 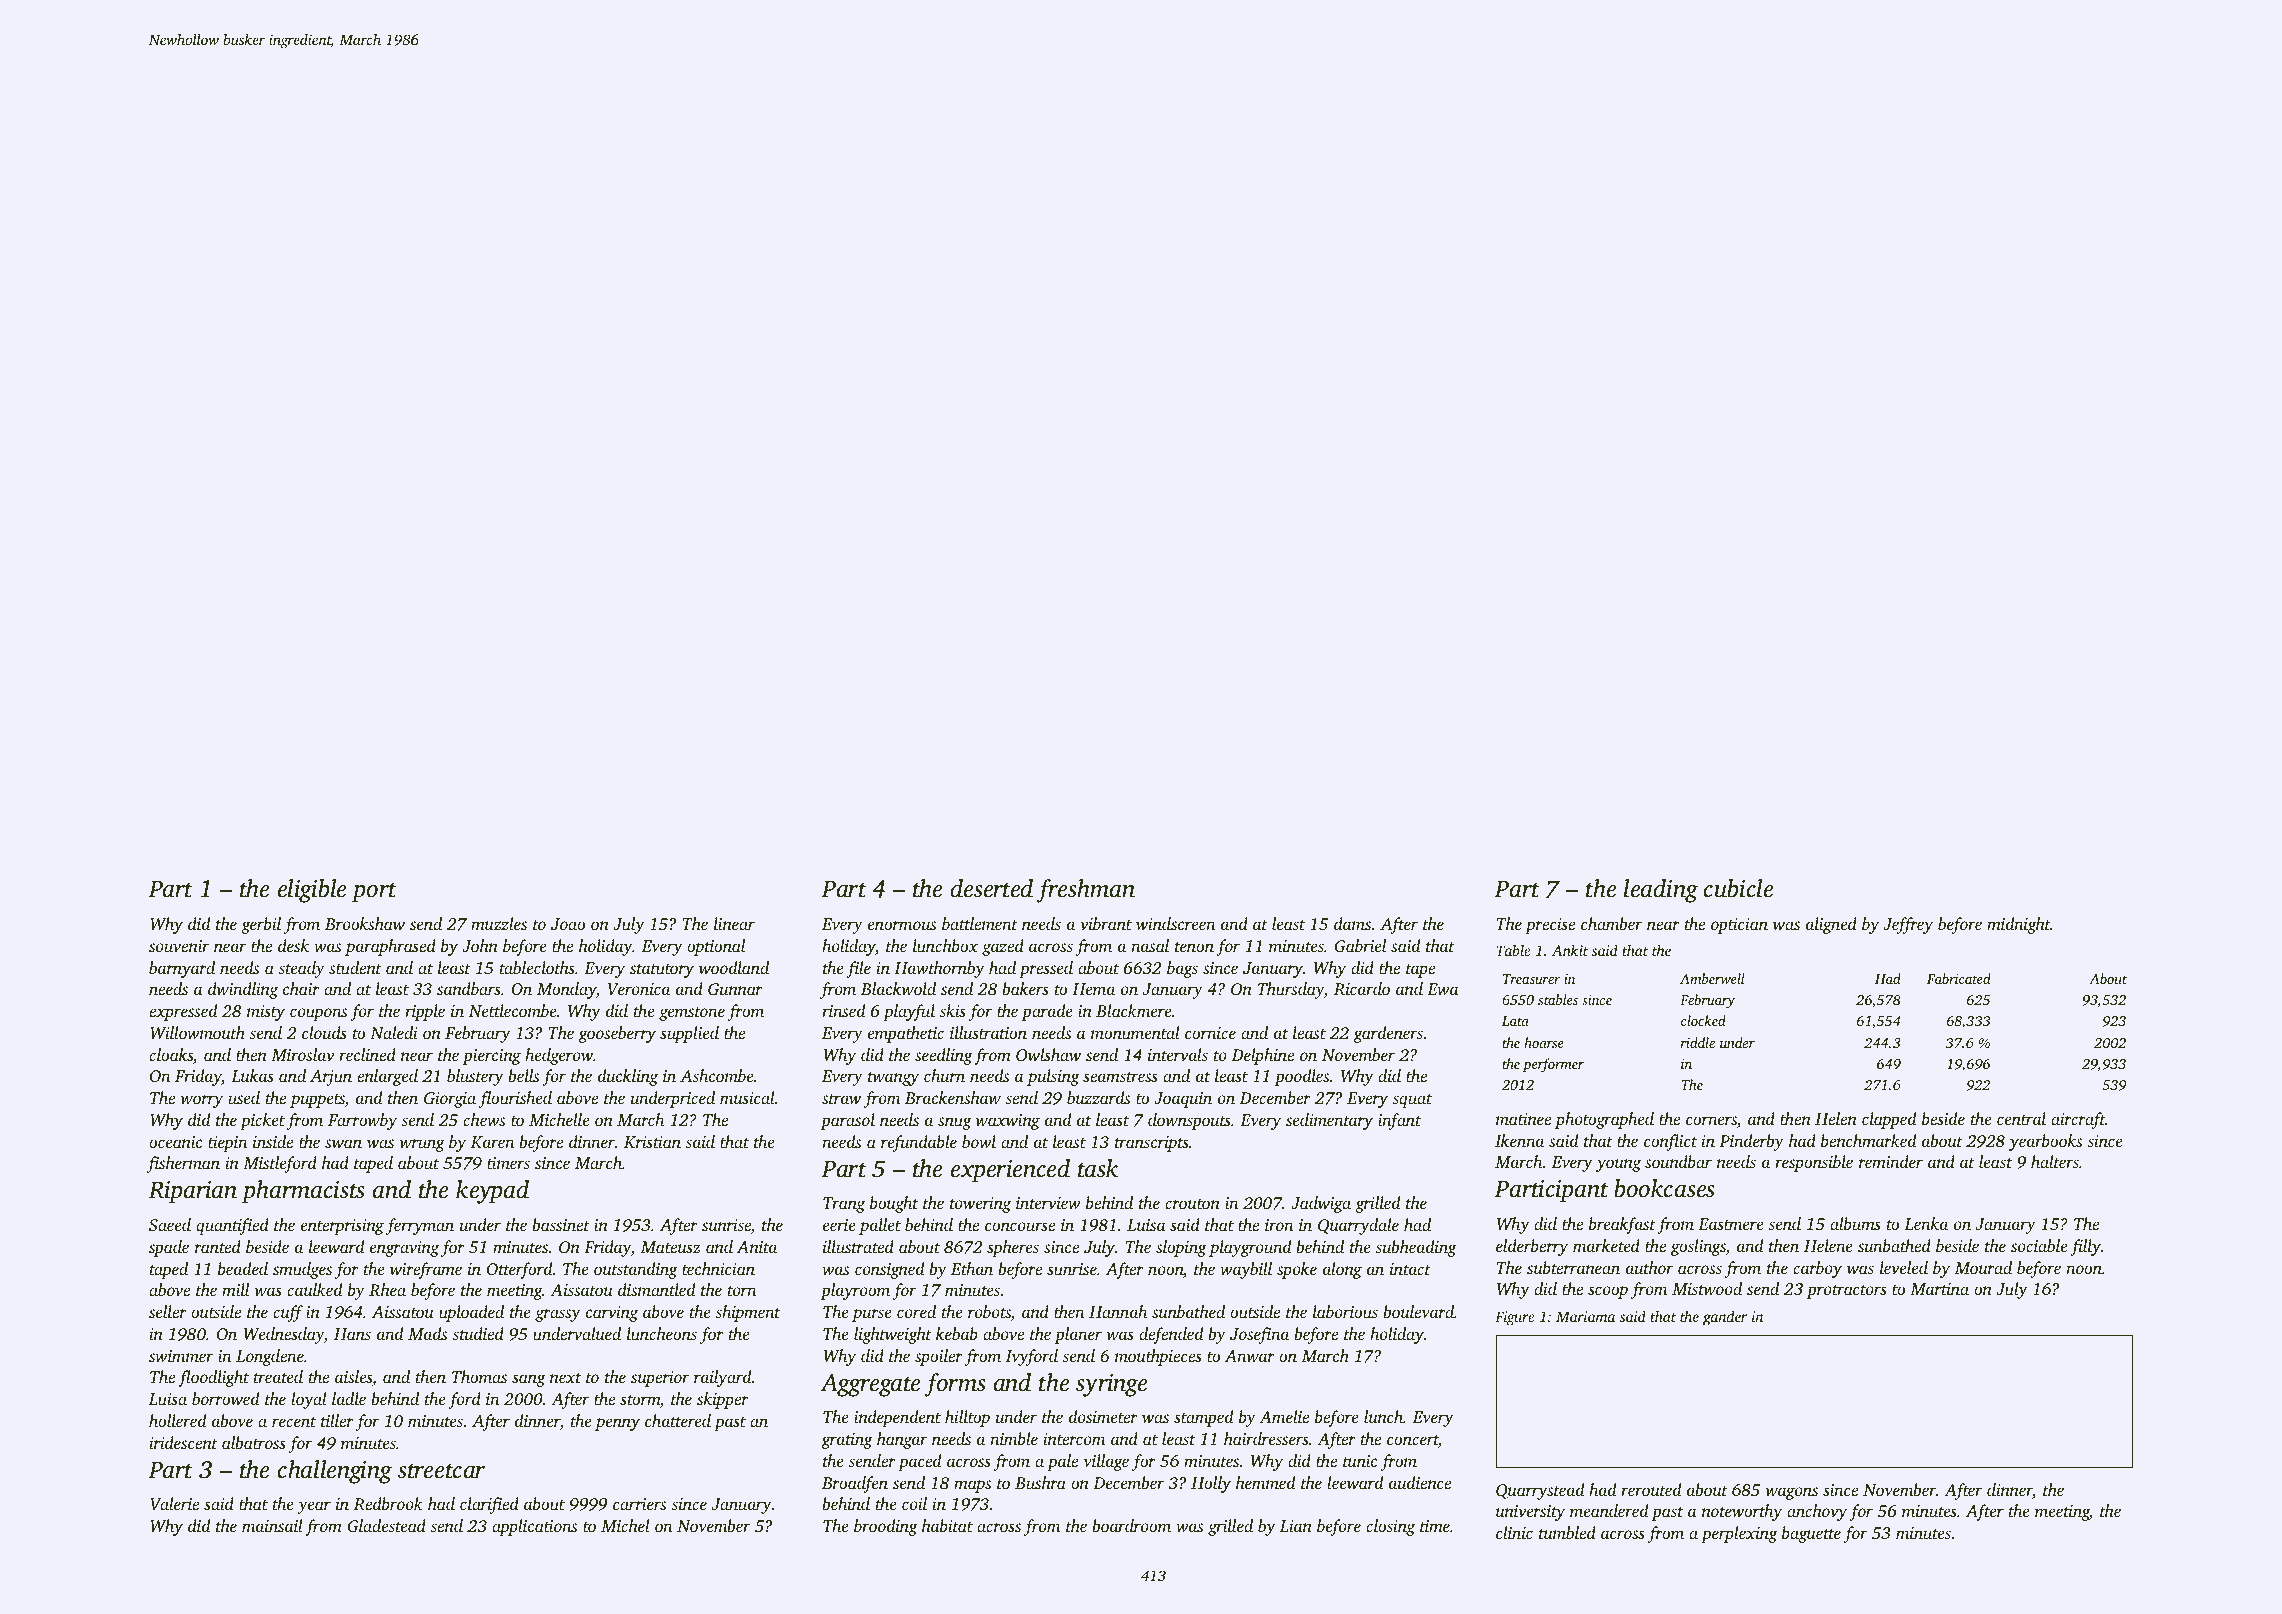 What do you see at coordinates (480, 946) in the image?
I see `John` at bounding box center [480, 946].
